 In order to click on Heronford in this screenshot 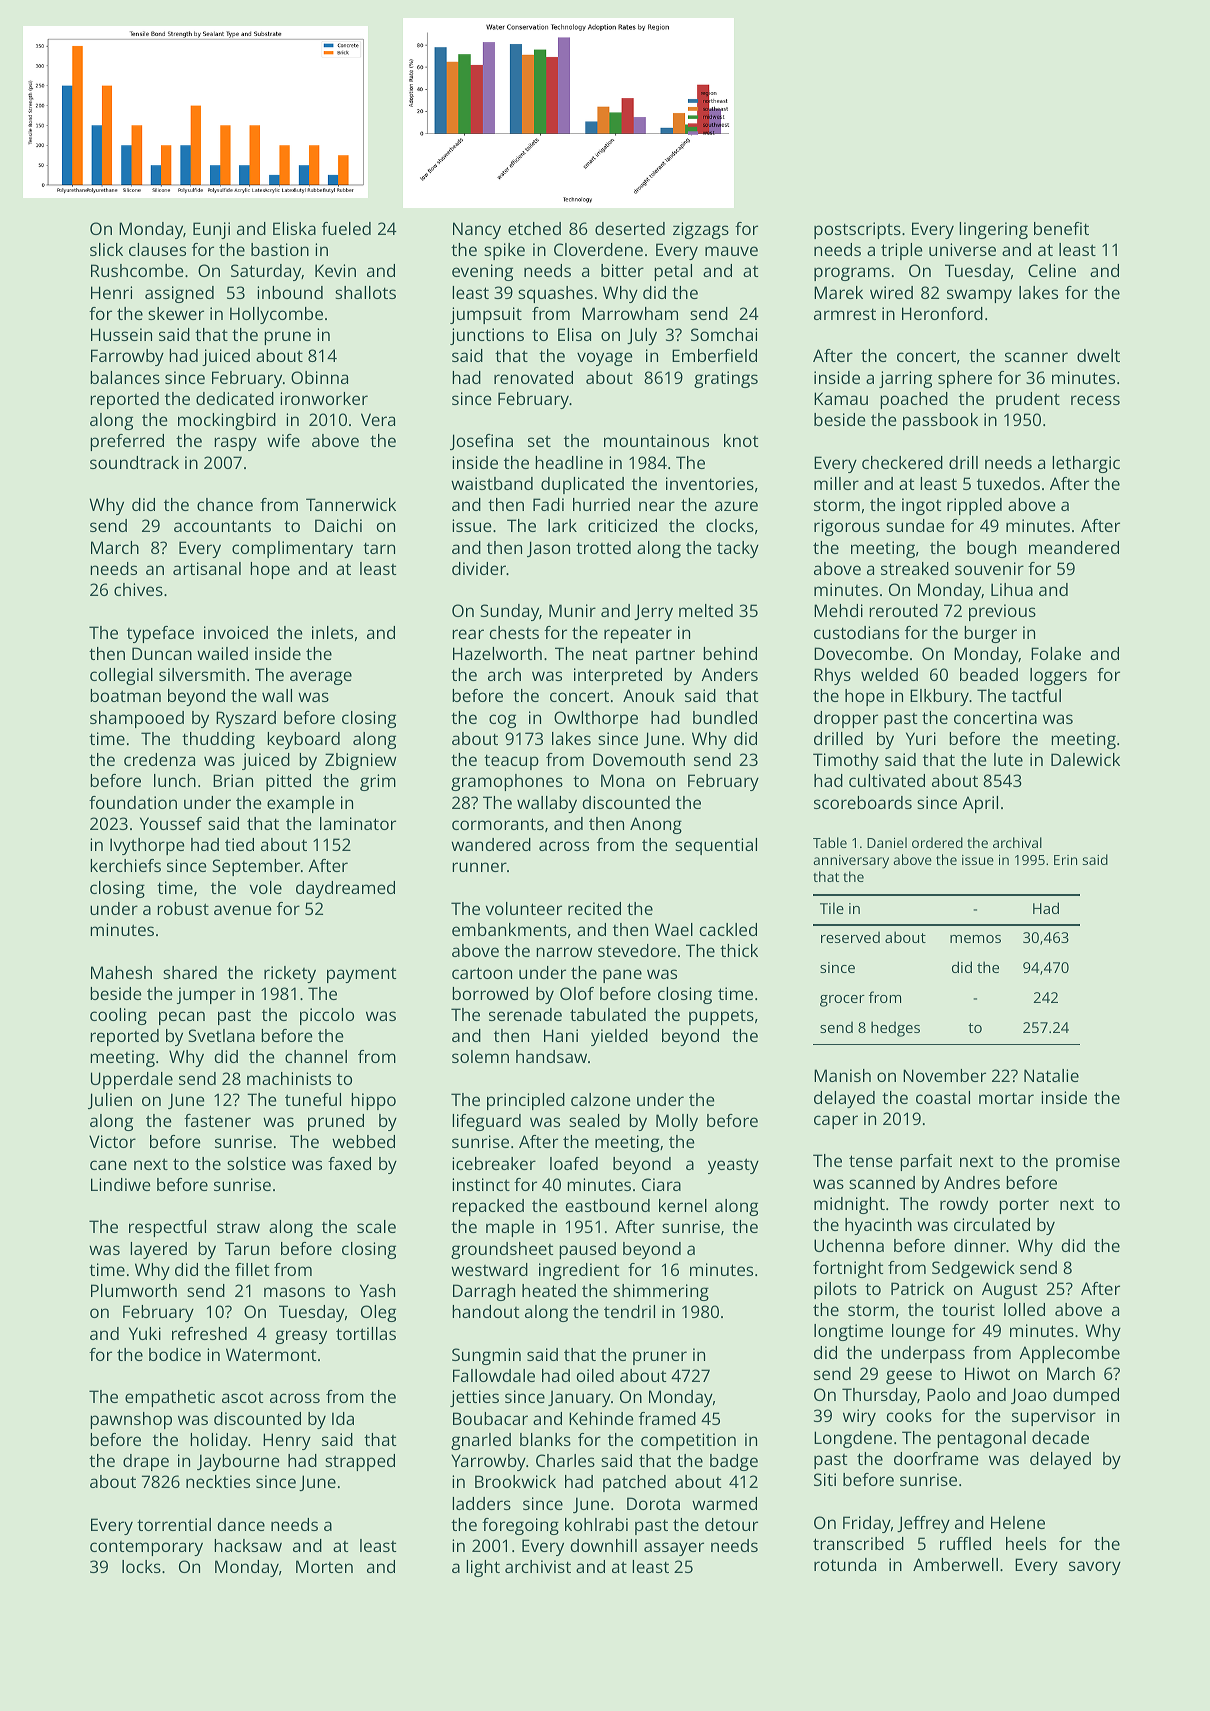, I will do `click(942, 313)`.
